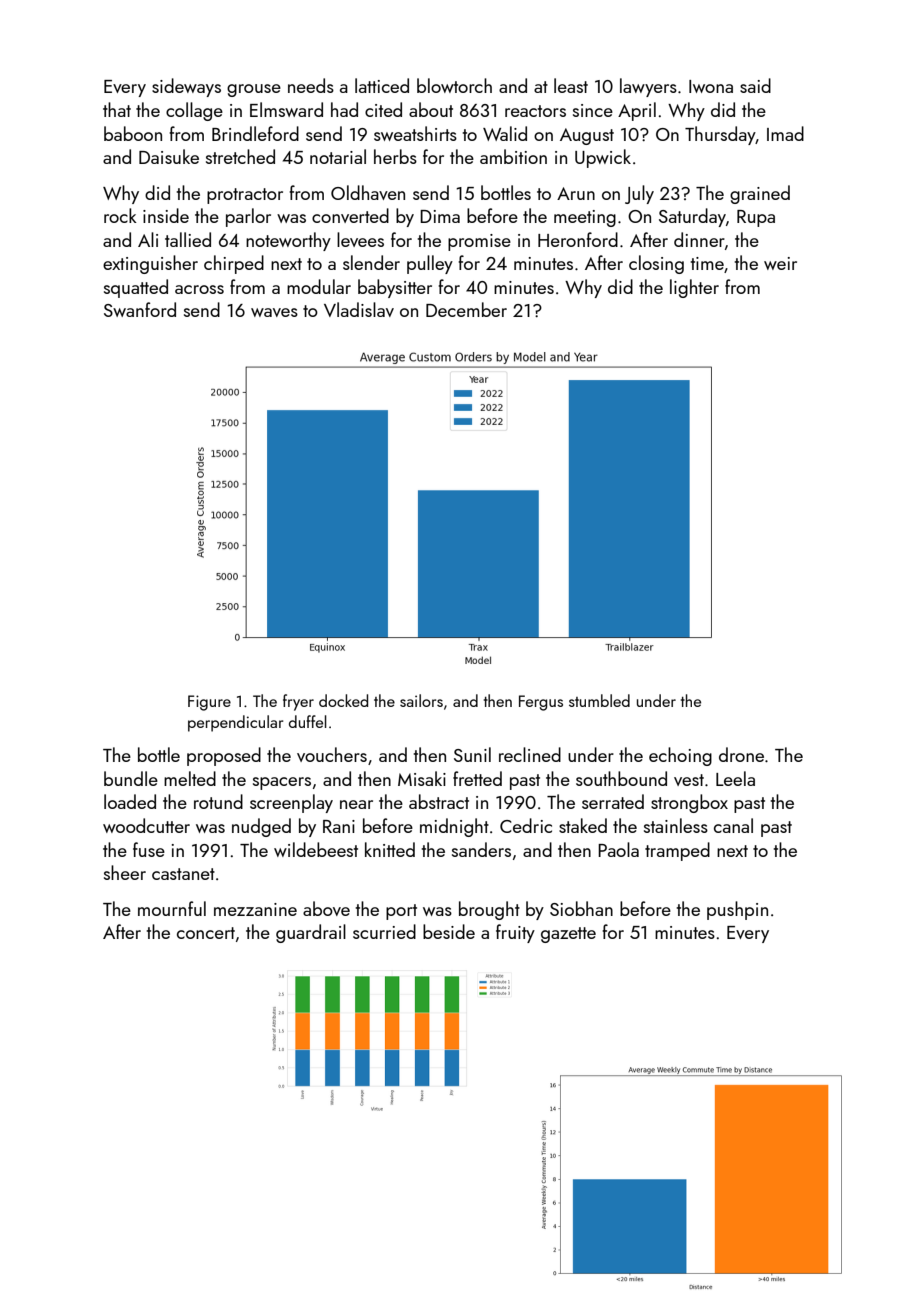 The width and height of the screenshot is (908, 1316). Describe the element at coordinates (172, 908) in the screenshot. I see `mournful` at that location.
